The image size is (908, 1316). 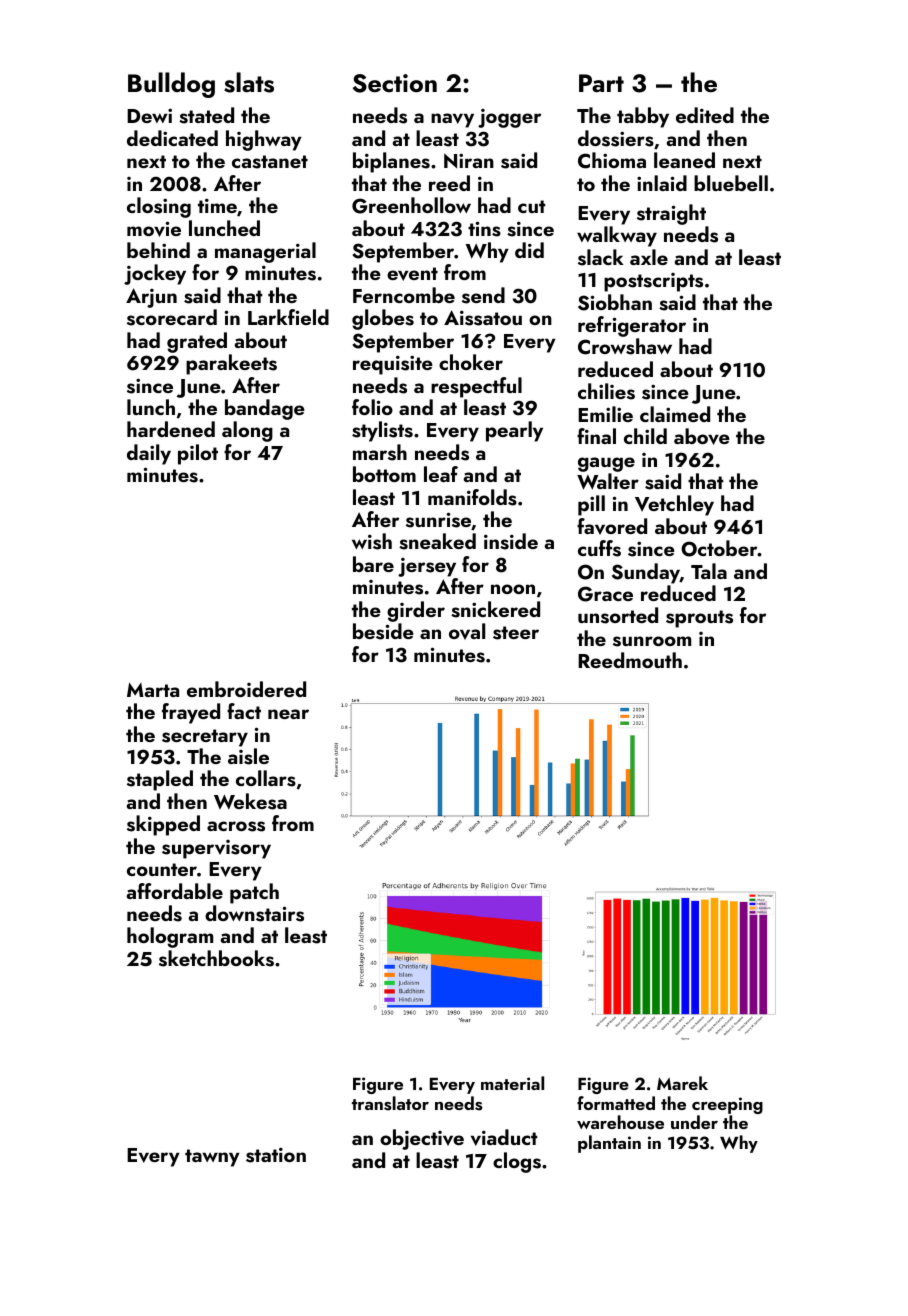 What do you see at coordinates (171, 85) in the document?
I see `Bulldog` at bounding box center [171, 85].
